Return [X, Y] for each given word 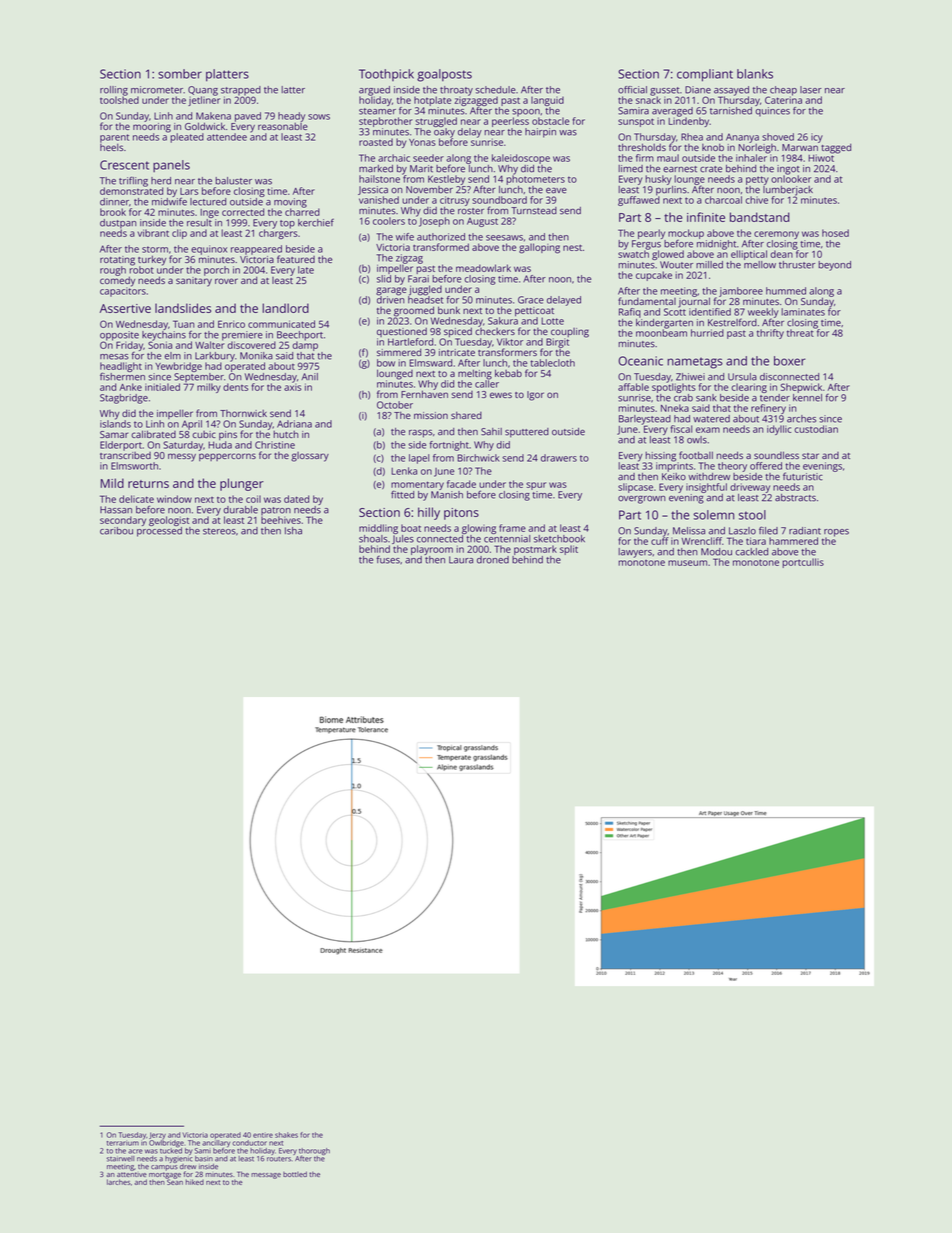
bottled [295, 1174]
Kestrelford [732, 322]
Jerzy [157, 1136]
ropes [836, 533]
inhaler [751, 158]
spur [536, 486]
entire [263, 1135]
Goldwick [205, 126]
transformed [441, 247]
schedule [495, 90]
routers [279, 1159]
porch [216, 271]
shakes [286, 1135]
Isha [293, 531]
